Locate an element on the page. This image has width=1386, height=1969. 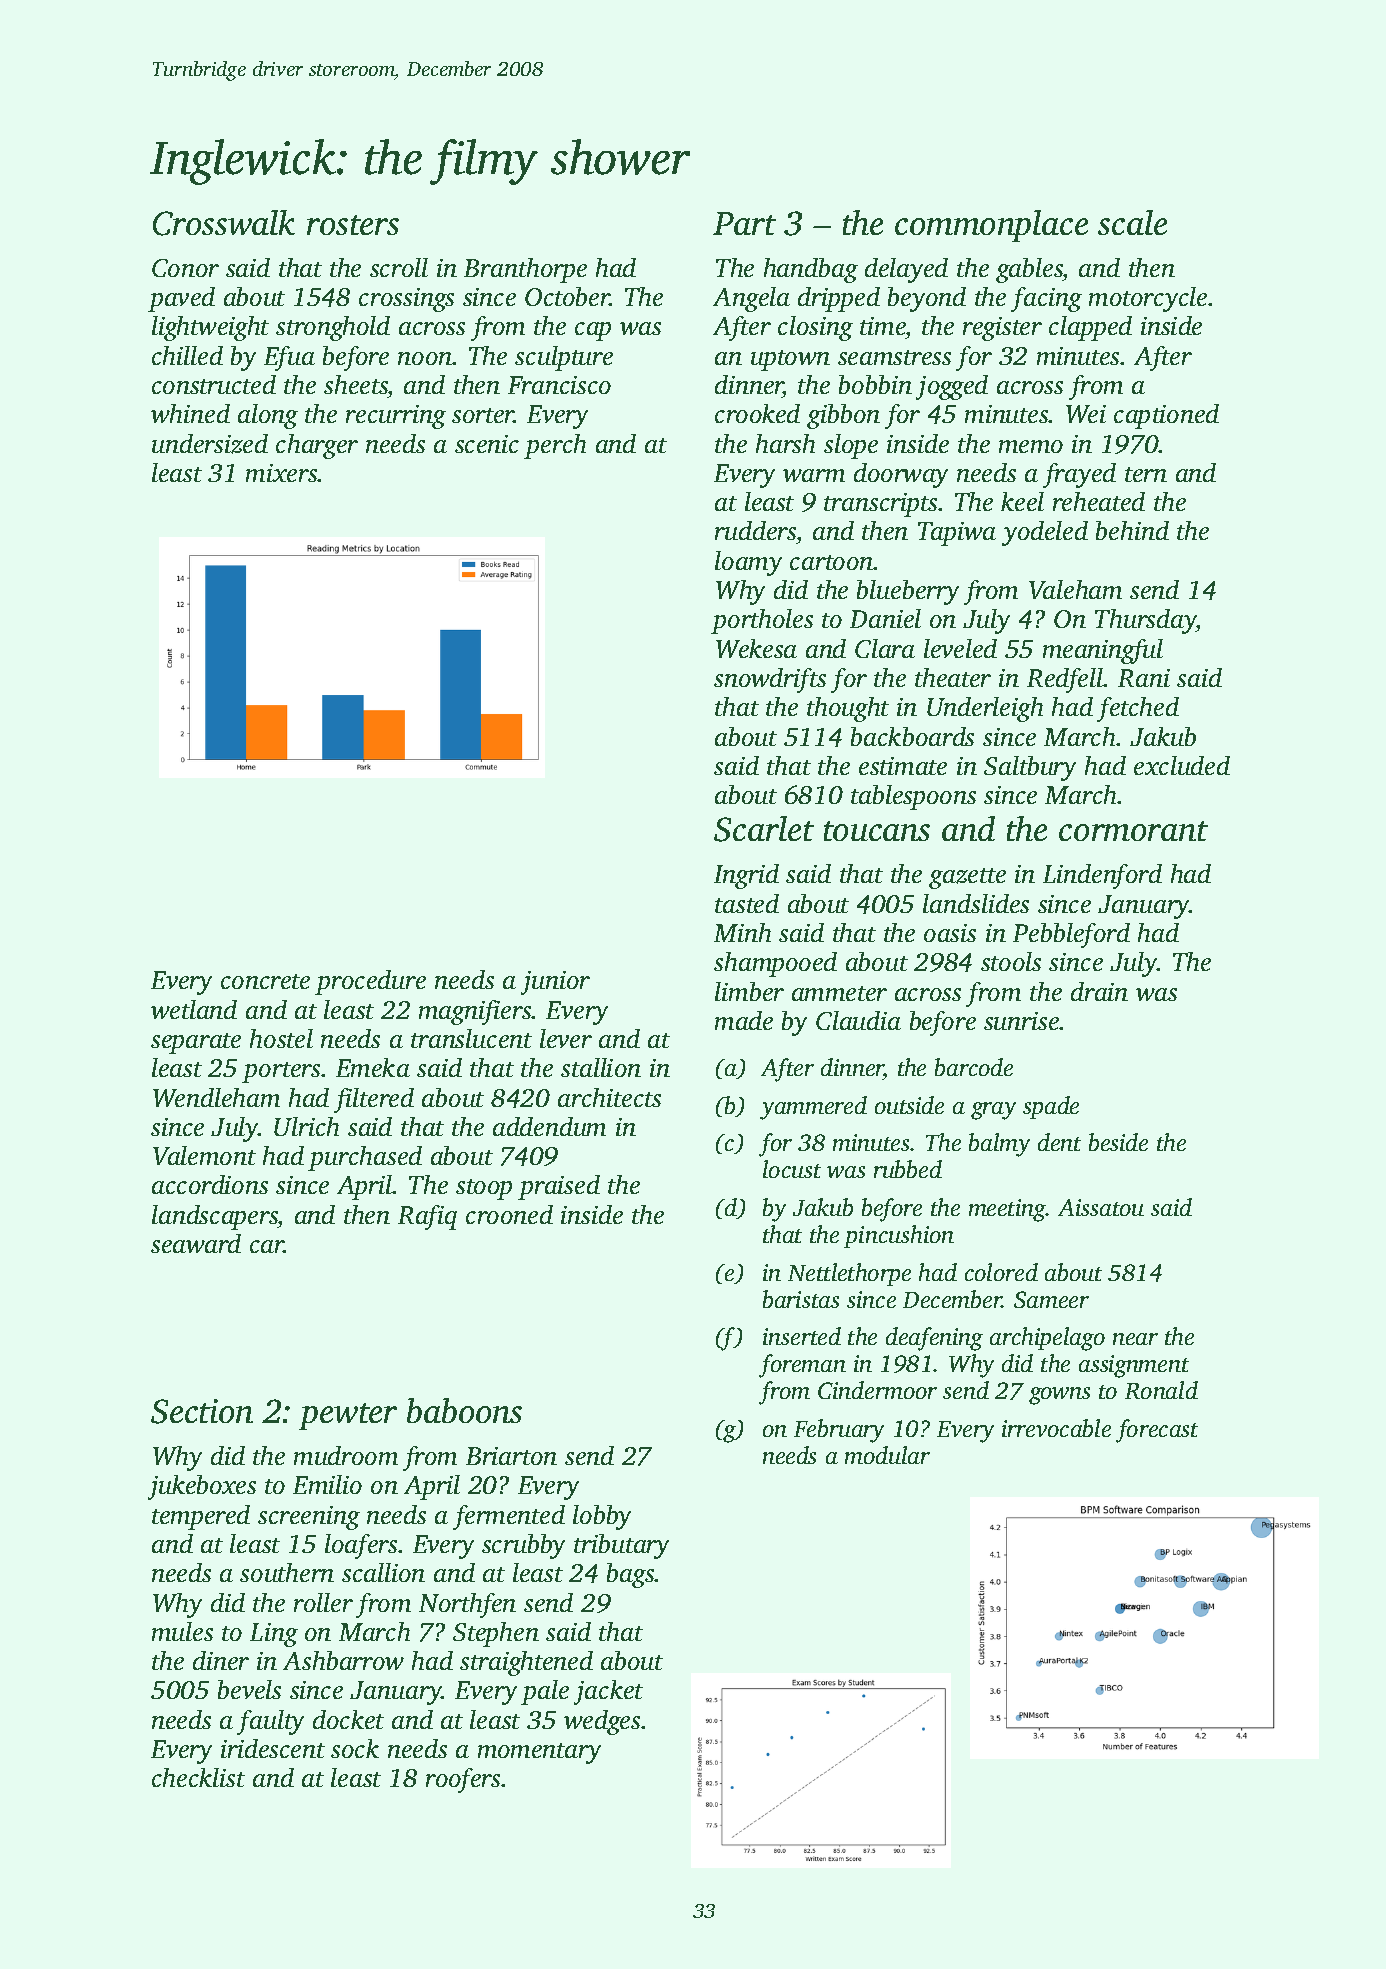
Lindenford is located at coordinates (1102, 876).
